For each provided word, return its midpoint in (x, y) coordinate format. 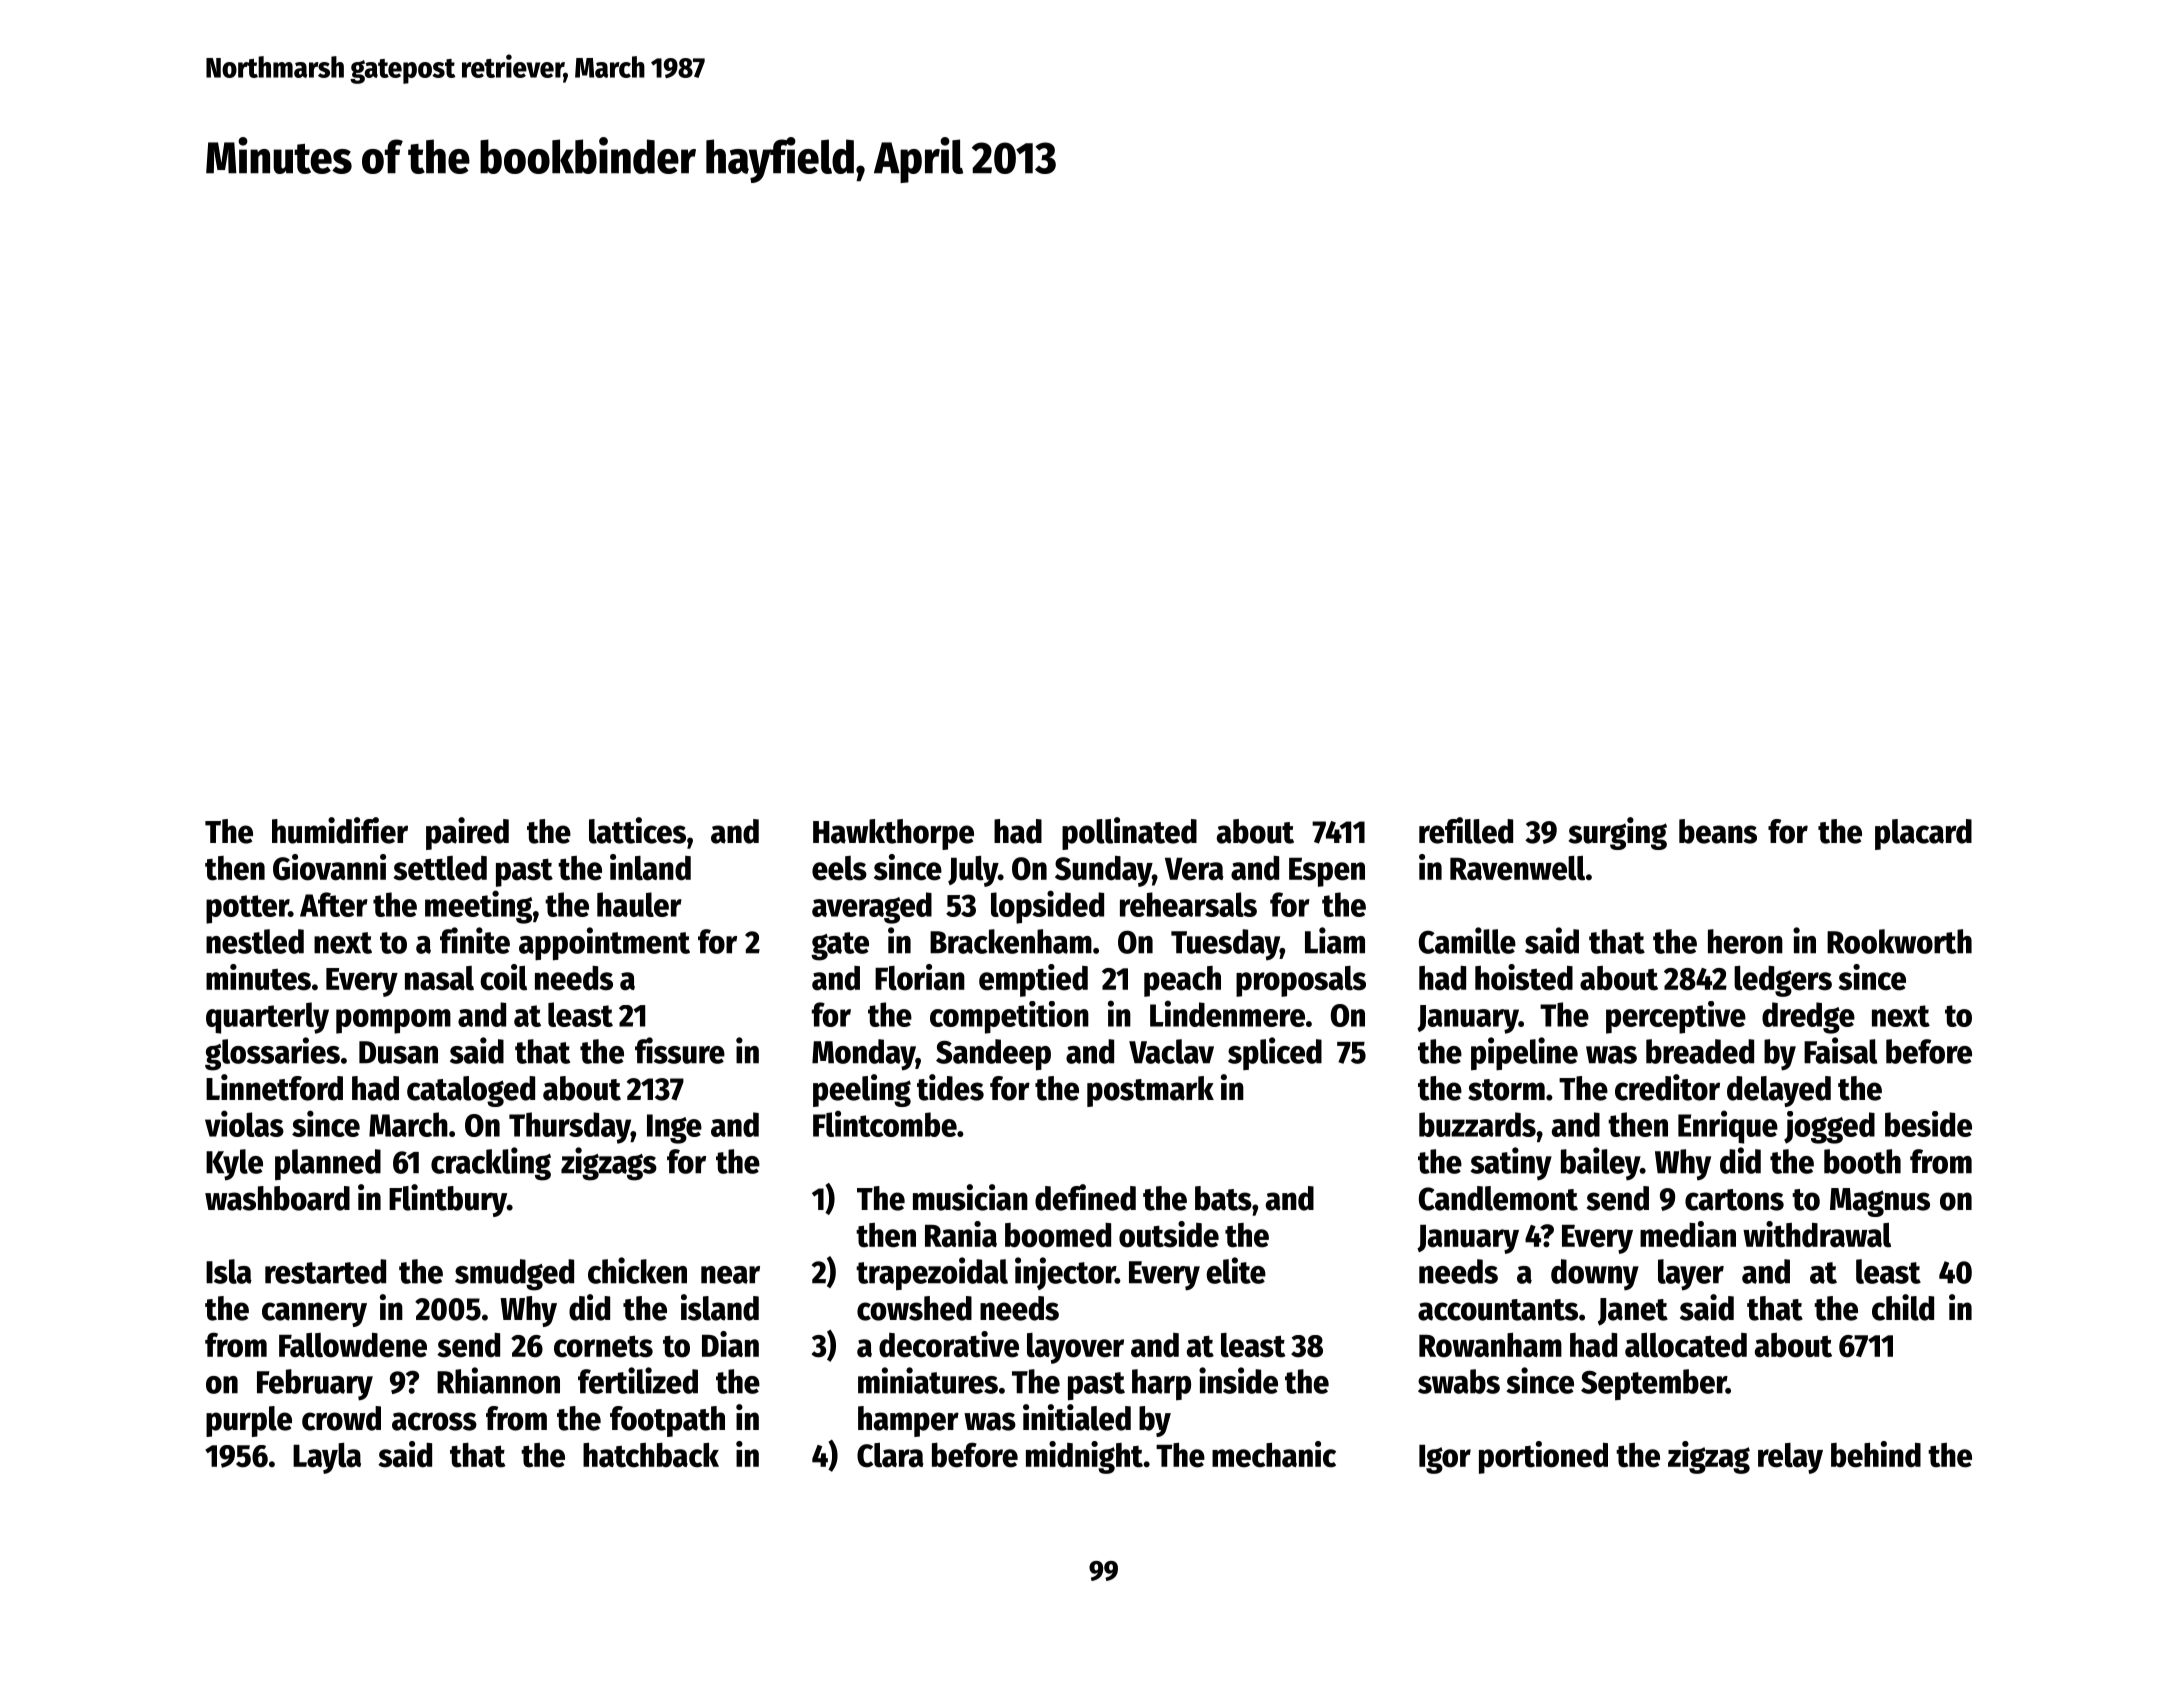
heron (1745, 941)
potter (247, 909)
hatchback (651, 1455)
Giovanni (329, 867)
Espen (1327, 872)
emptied (1033, 980)
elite (1236, 1270)
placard (1923, 834)
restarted (325, 1271)
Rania (961, 1234)
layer (1691, 1275)
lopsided (1047, 907)
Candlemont (1498, 1198)
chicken (637, 1270)
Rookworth (1899, 941)
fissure (680, 1050)
